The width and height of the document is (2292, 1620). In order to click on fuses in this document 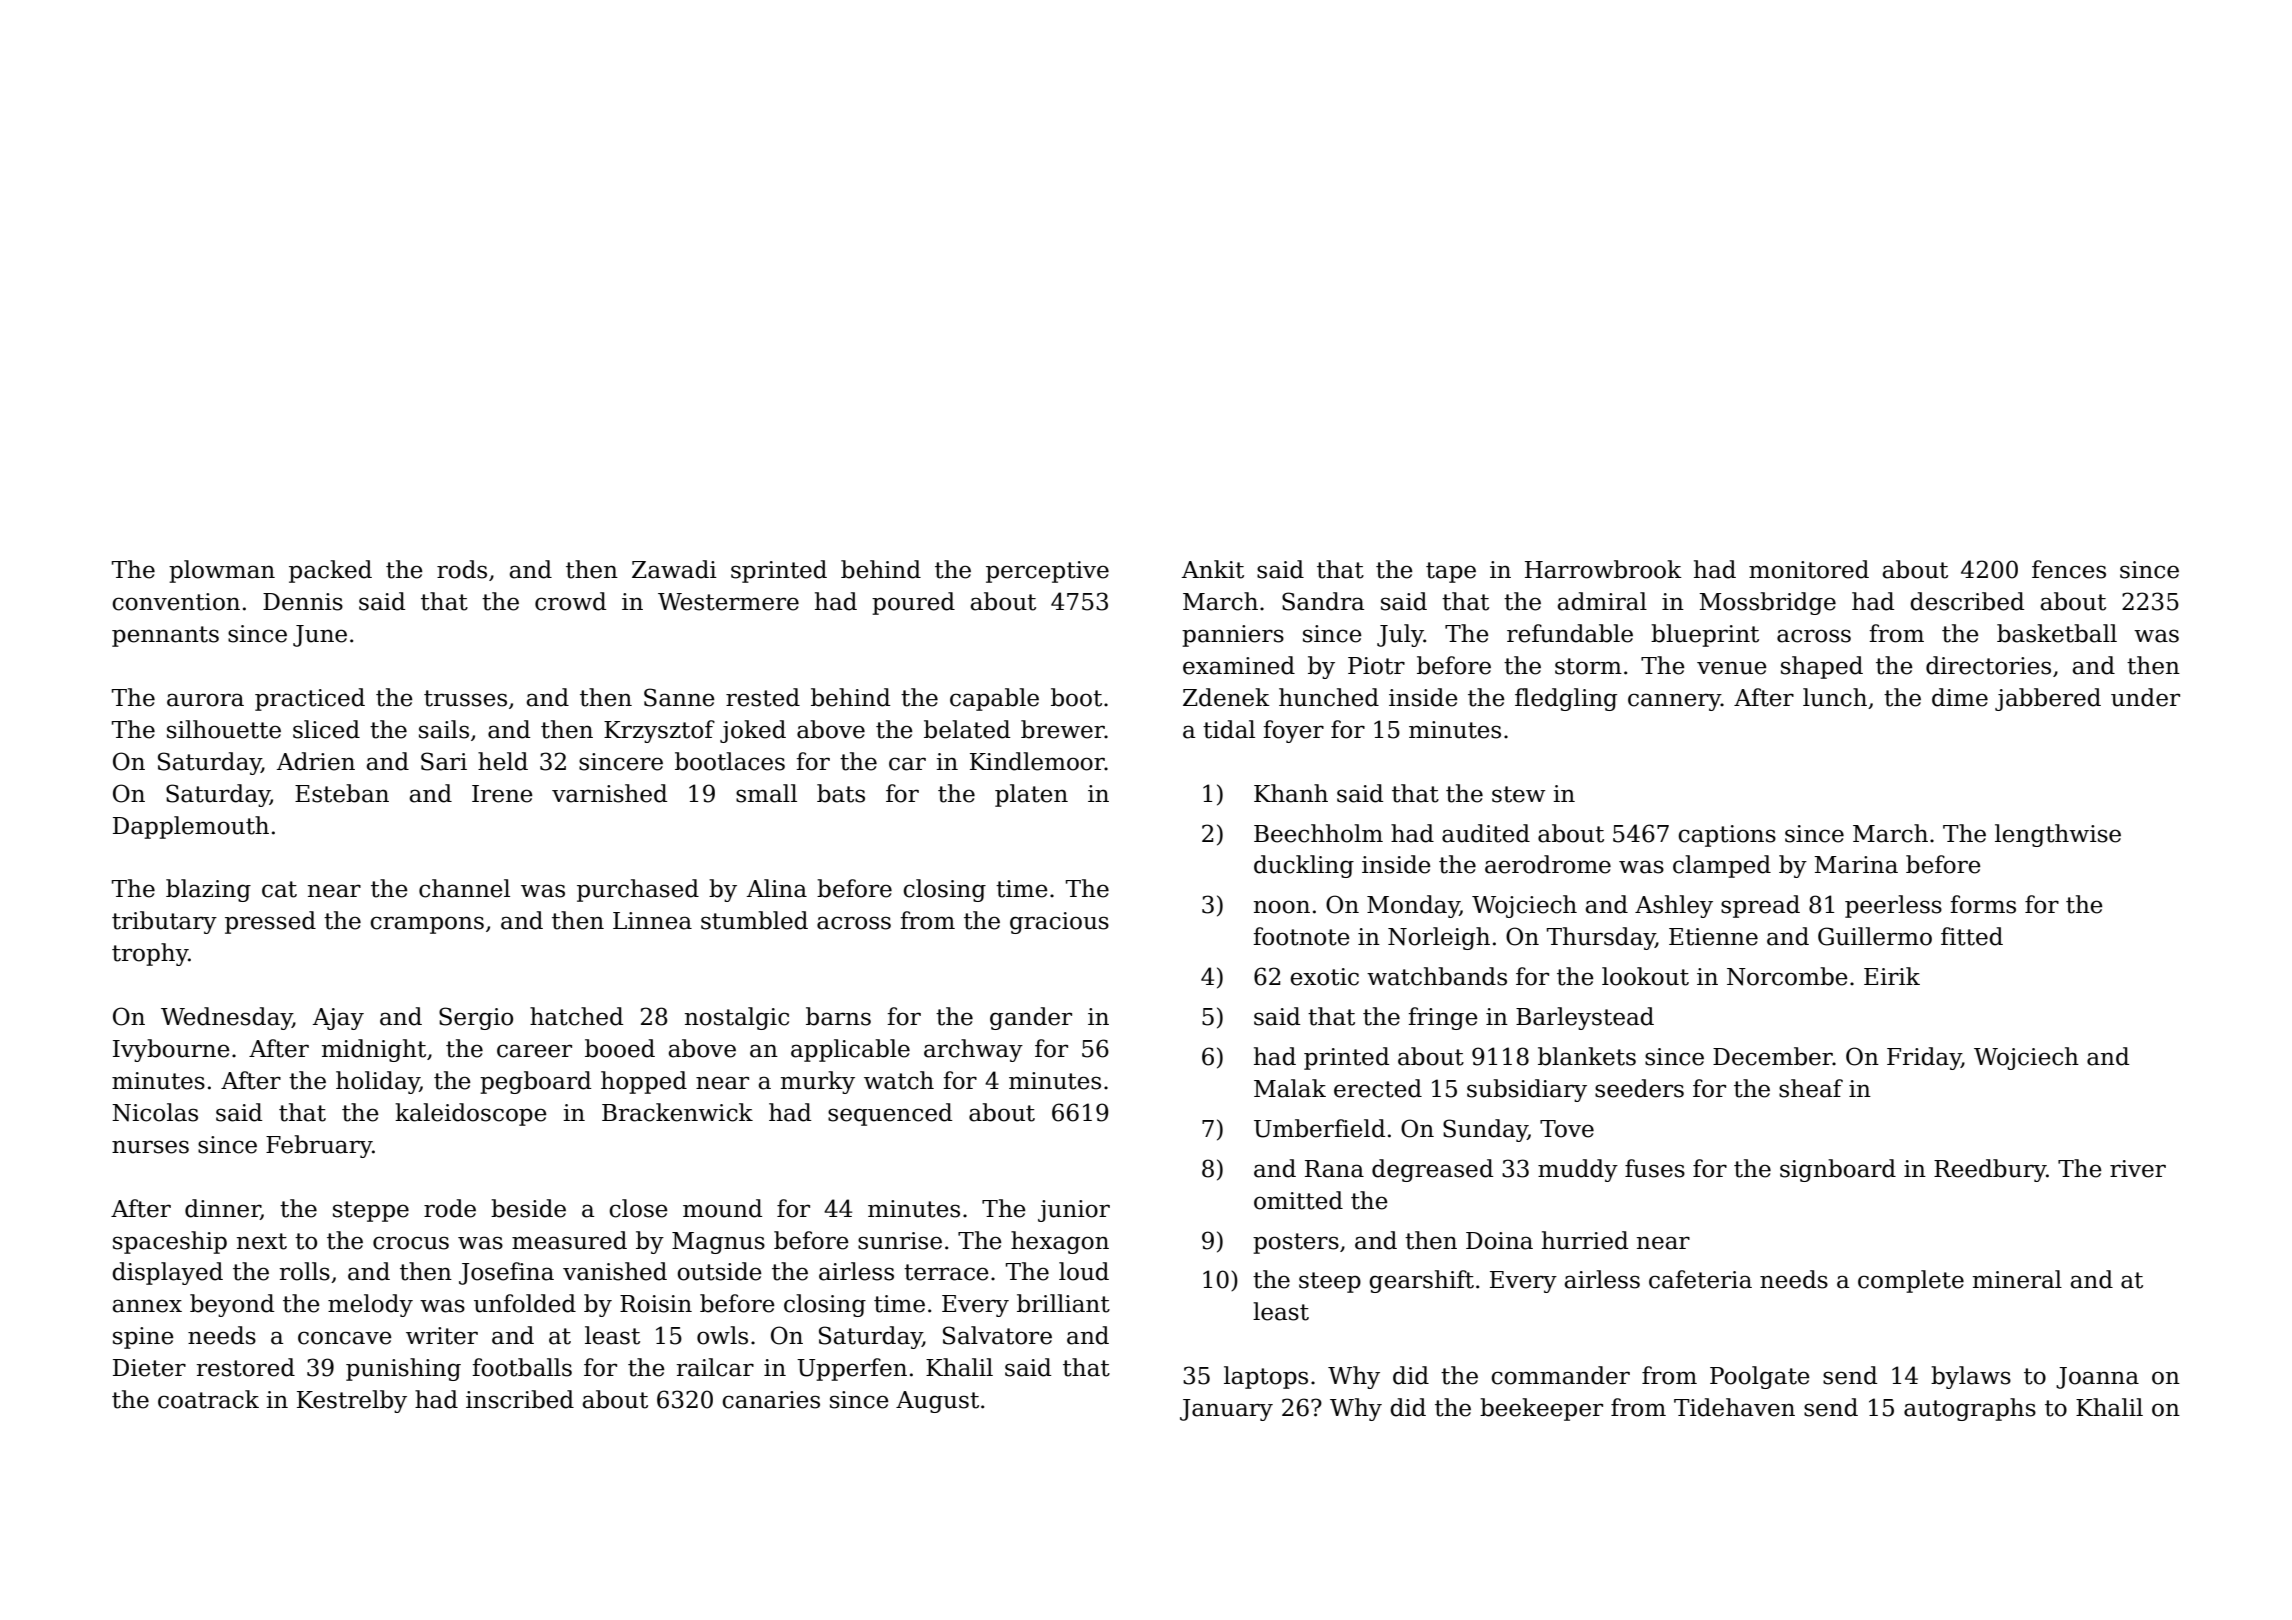, I will do `click(1655, 1168)`.
